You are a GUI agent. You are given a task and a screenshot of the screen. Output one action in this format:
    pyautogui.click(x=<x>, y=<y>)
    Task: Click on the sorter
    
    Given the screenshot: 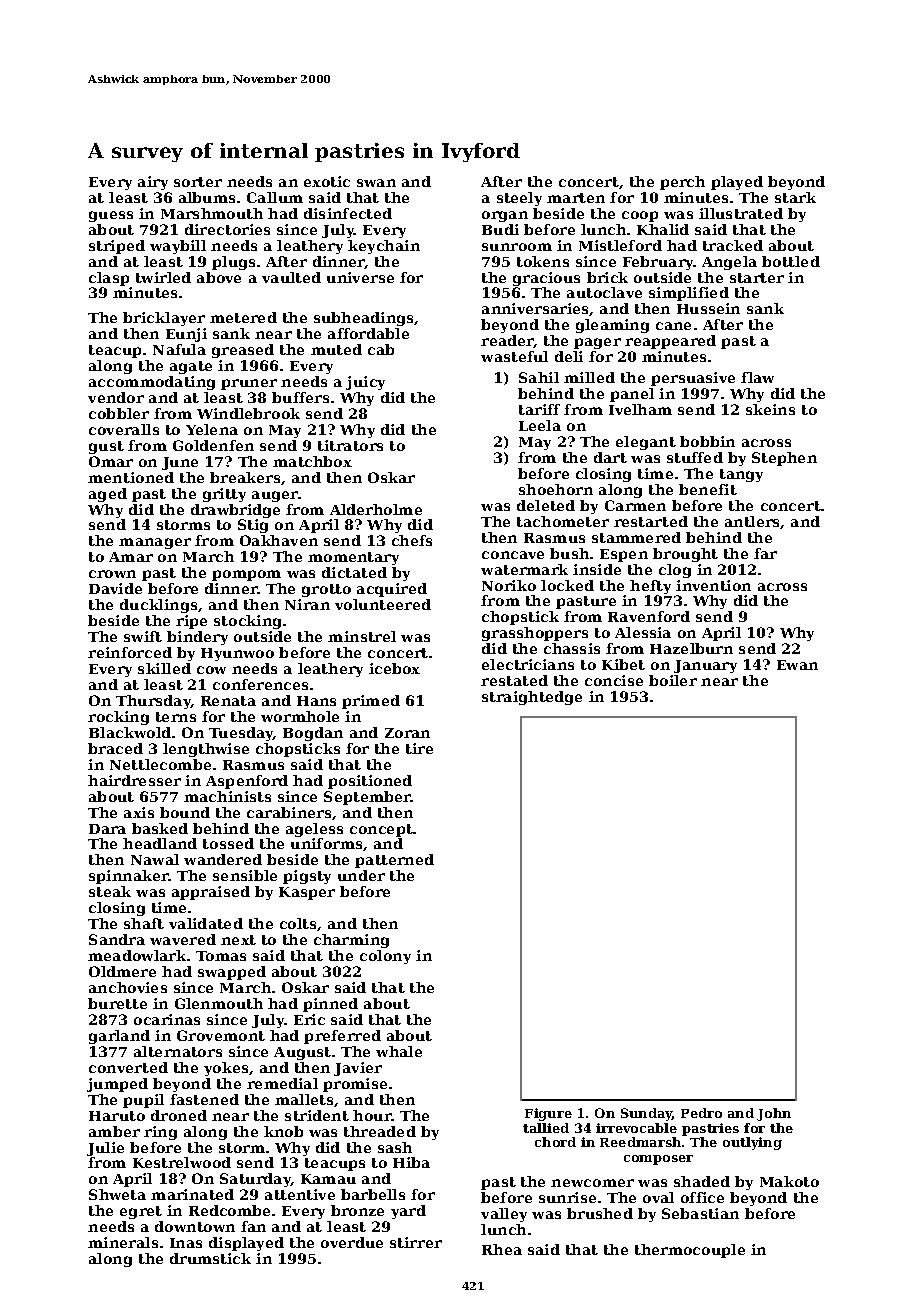 What is the action you would take?
    pyautogui.click(x=198, y=182)
